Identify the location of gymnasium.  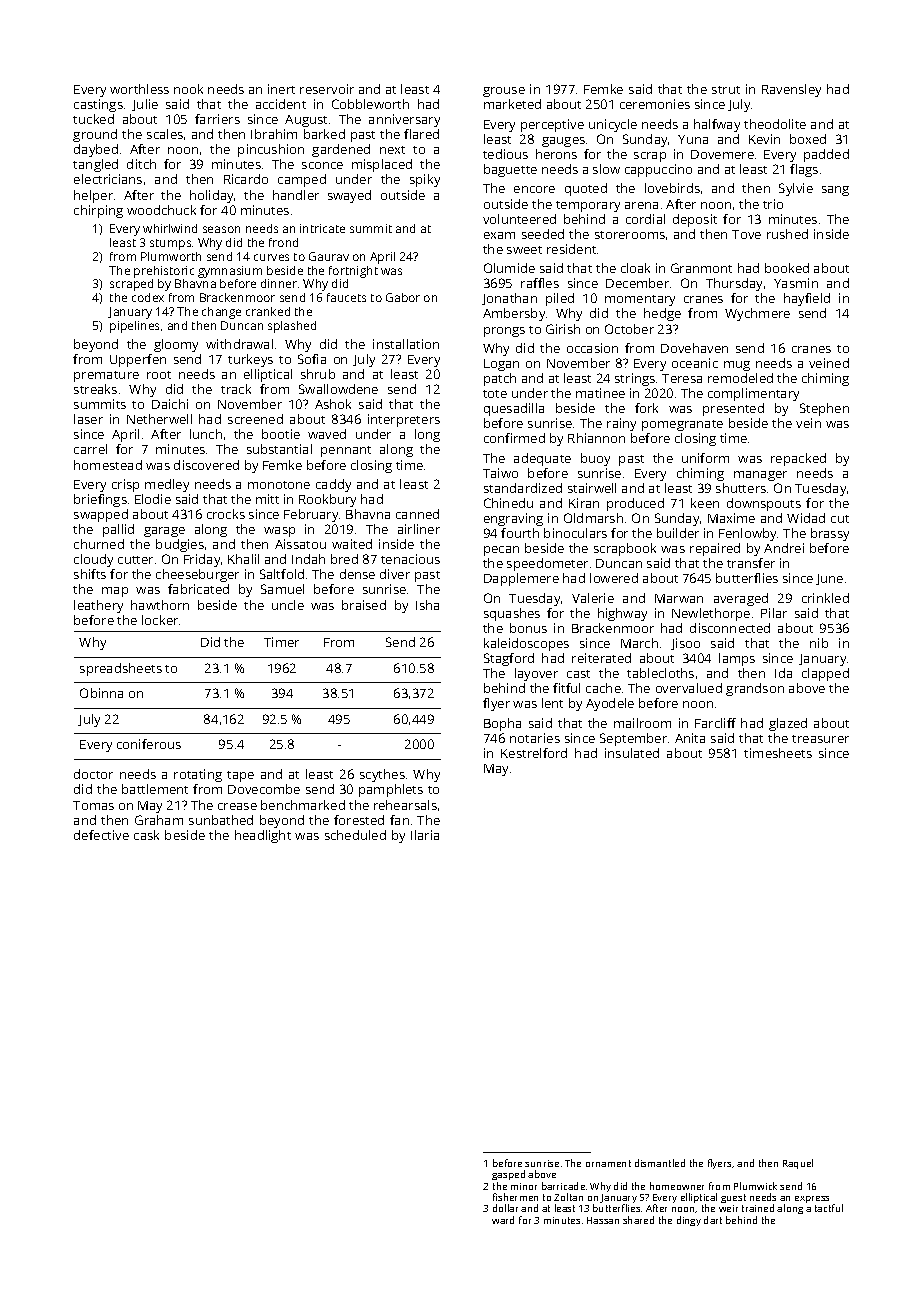
(230, 272).
